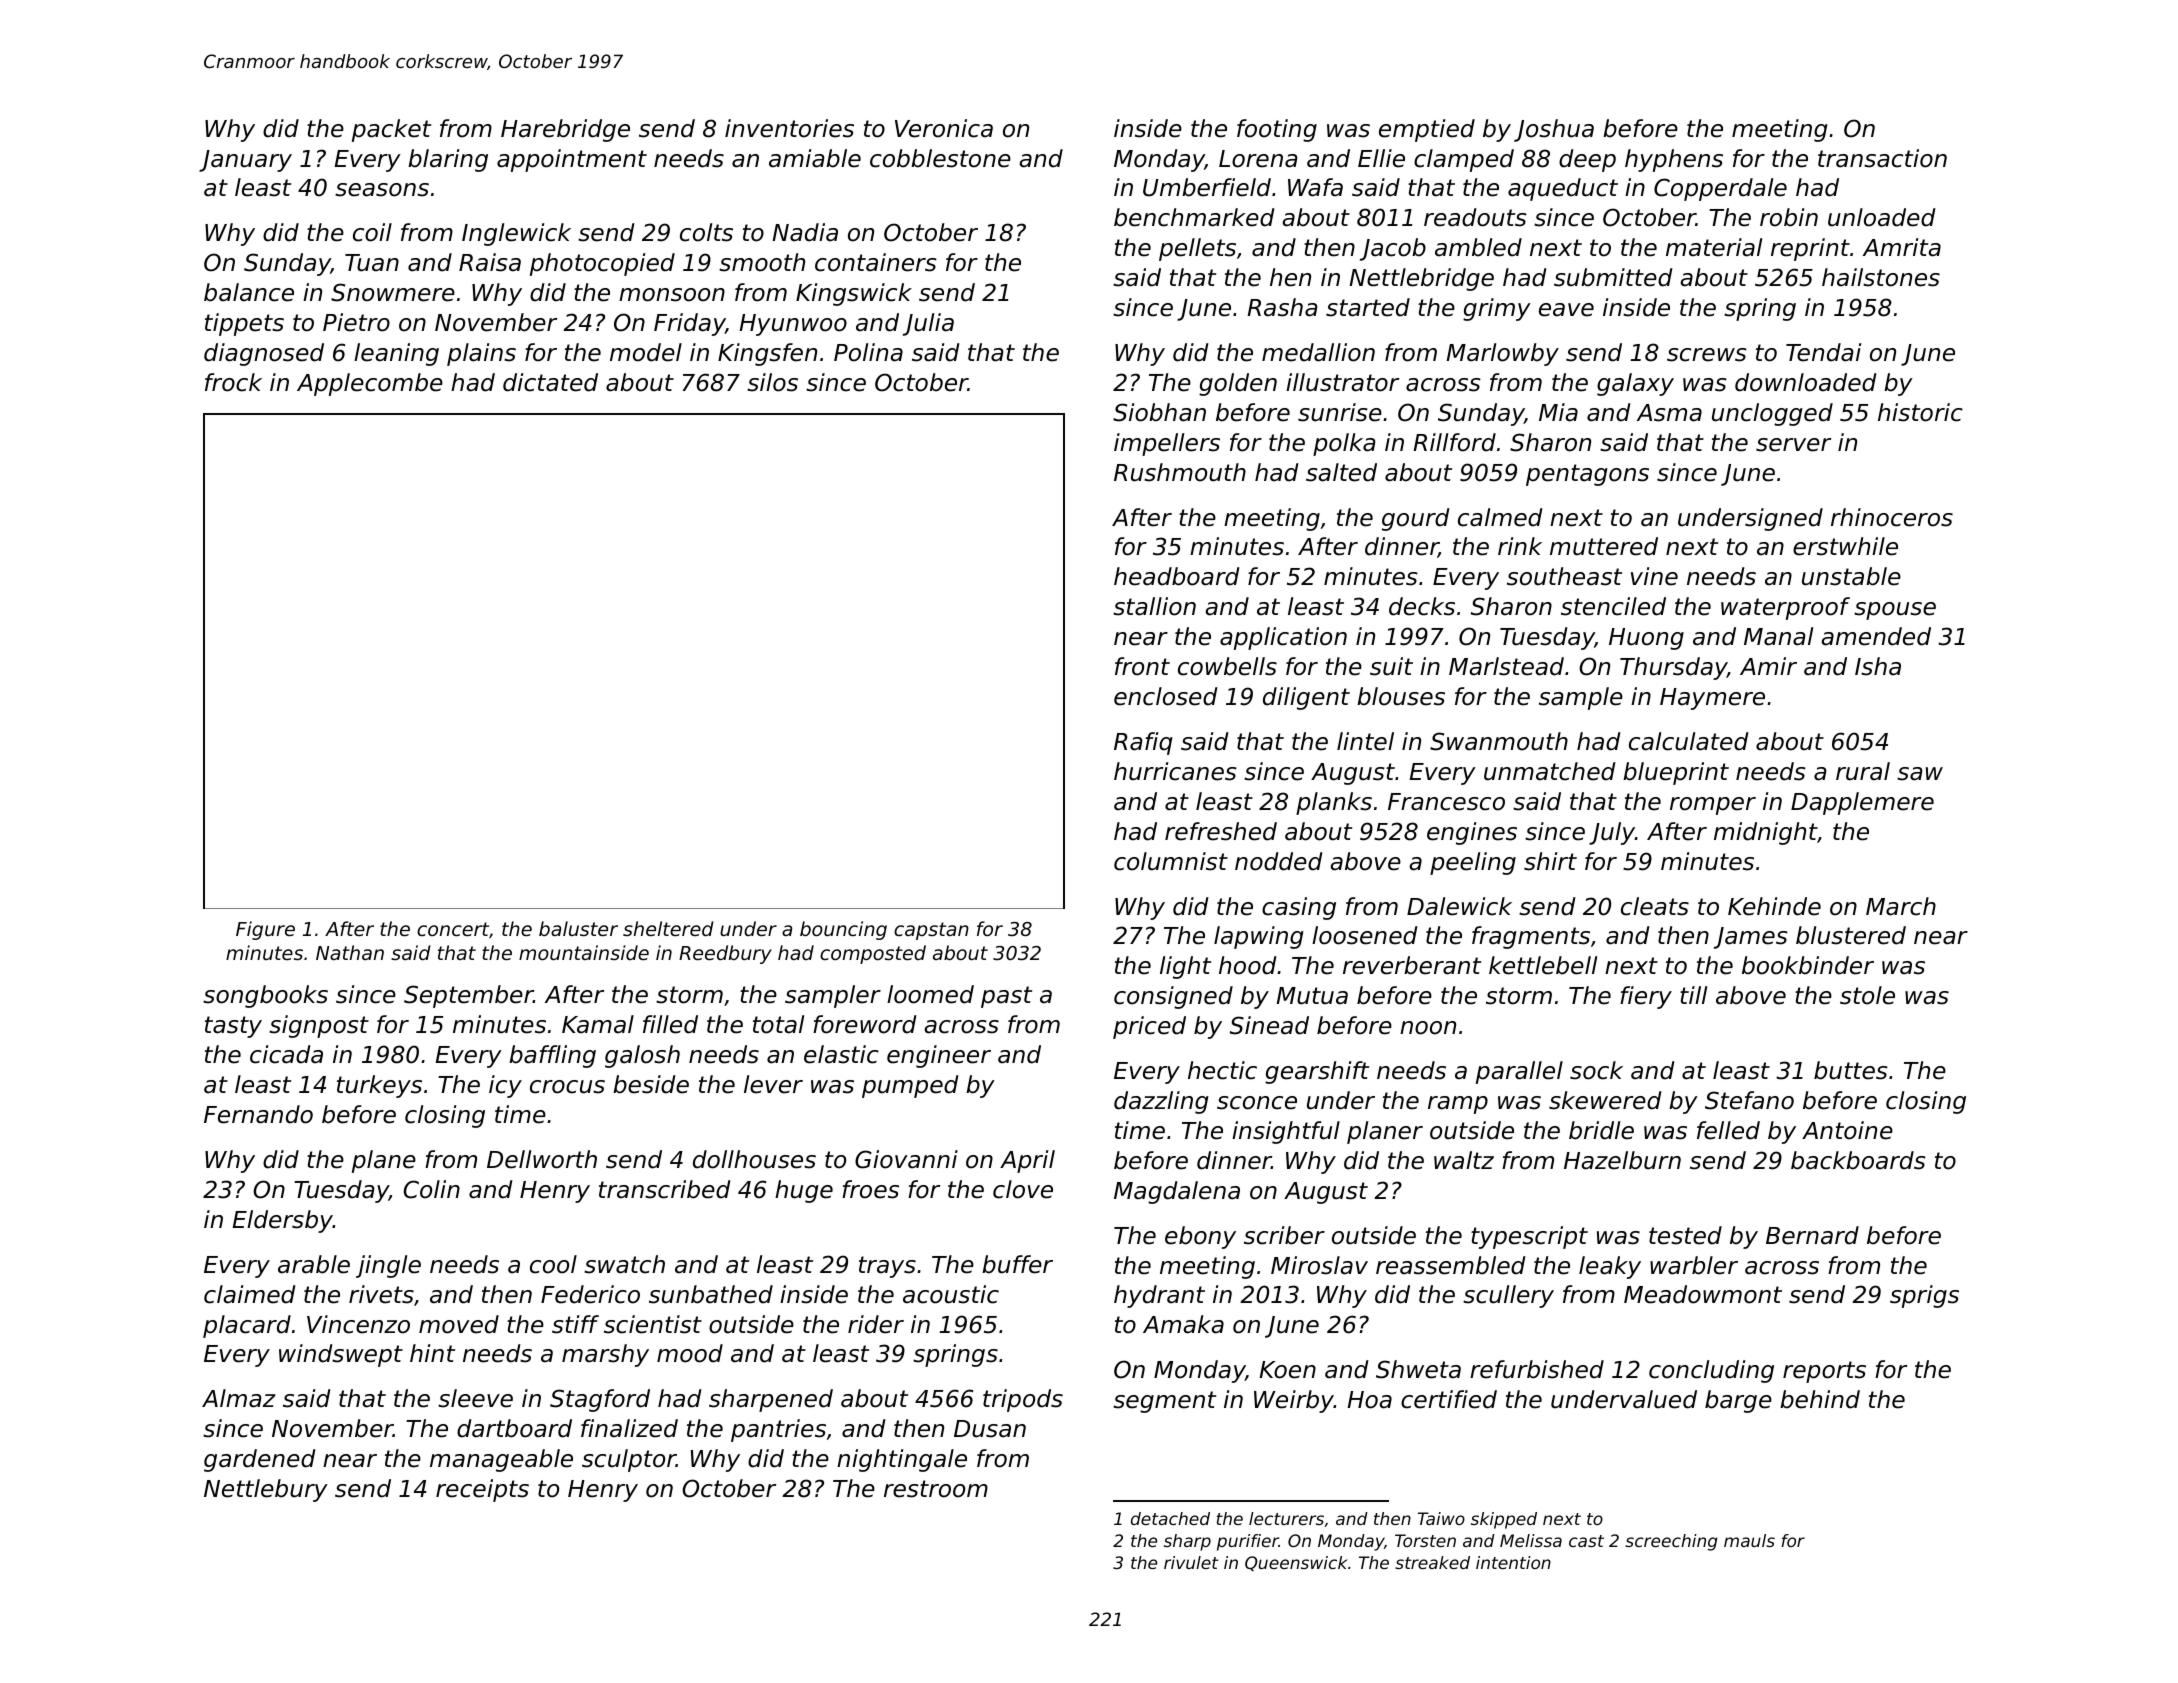 The image size is (2178, 1683). I want to click on Harebridge, so click(565, 130).
